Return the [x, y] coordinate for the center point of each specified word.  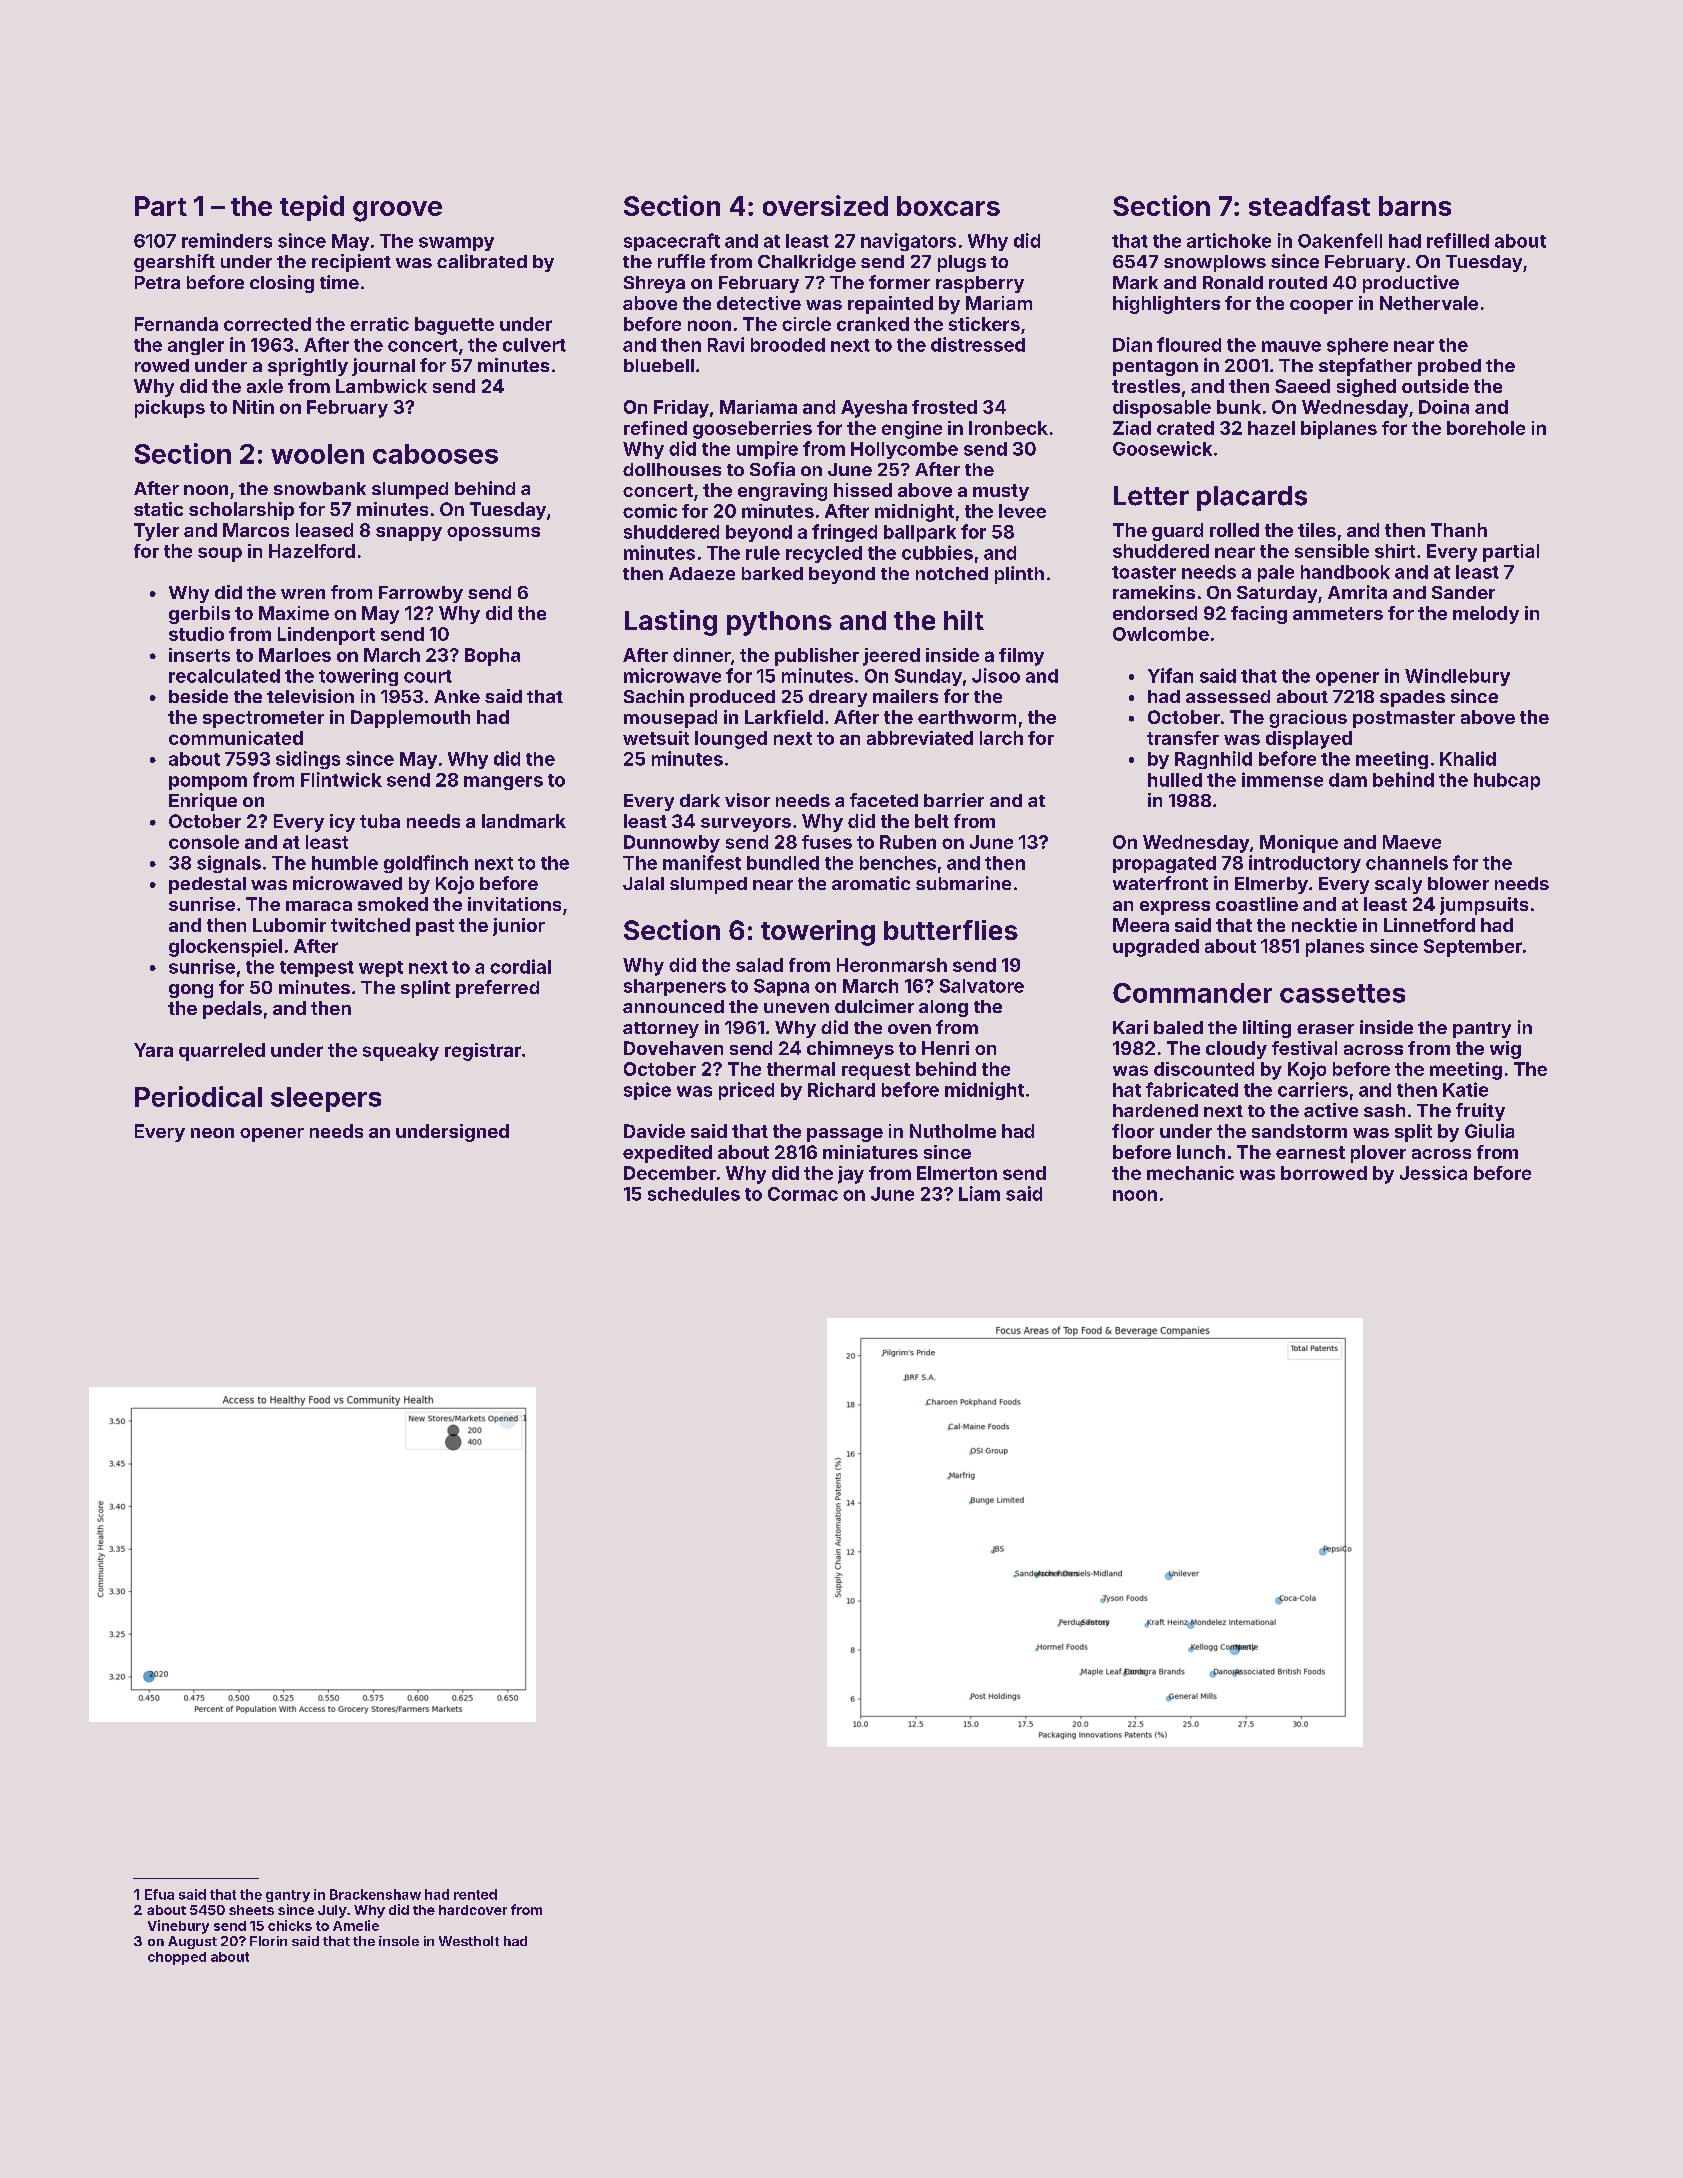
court [428, 676]
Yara [153, 1050]
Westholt [469, 1941]
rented [475, 1894]
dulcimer [874, 1006]
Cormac [803, 1194]
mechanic [1190, 1173]
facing [1259, 615]
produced [732, 698]
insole [399, 1941]
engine [912, 430]
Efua [159, 1894]
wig [1505, 1050]
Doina [1444, 407]
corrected [267, 324]
